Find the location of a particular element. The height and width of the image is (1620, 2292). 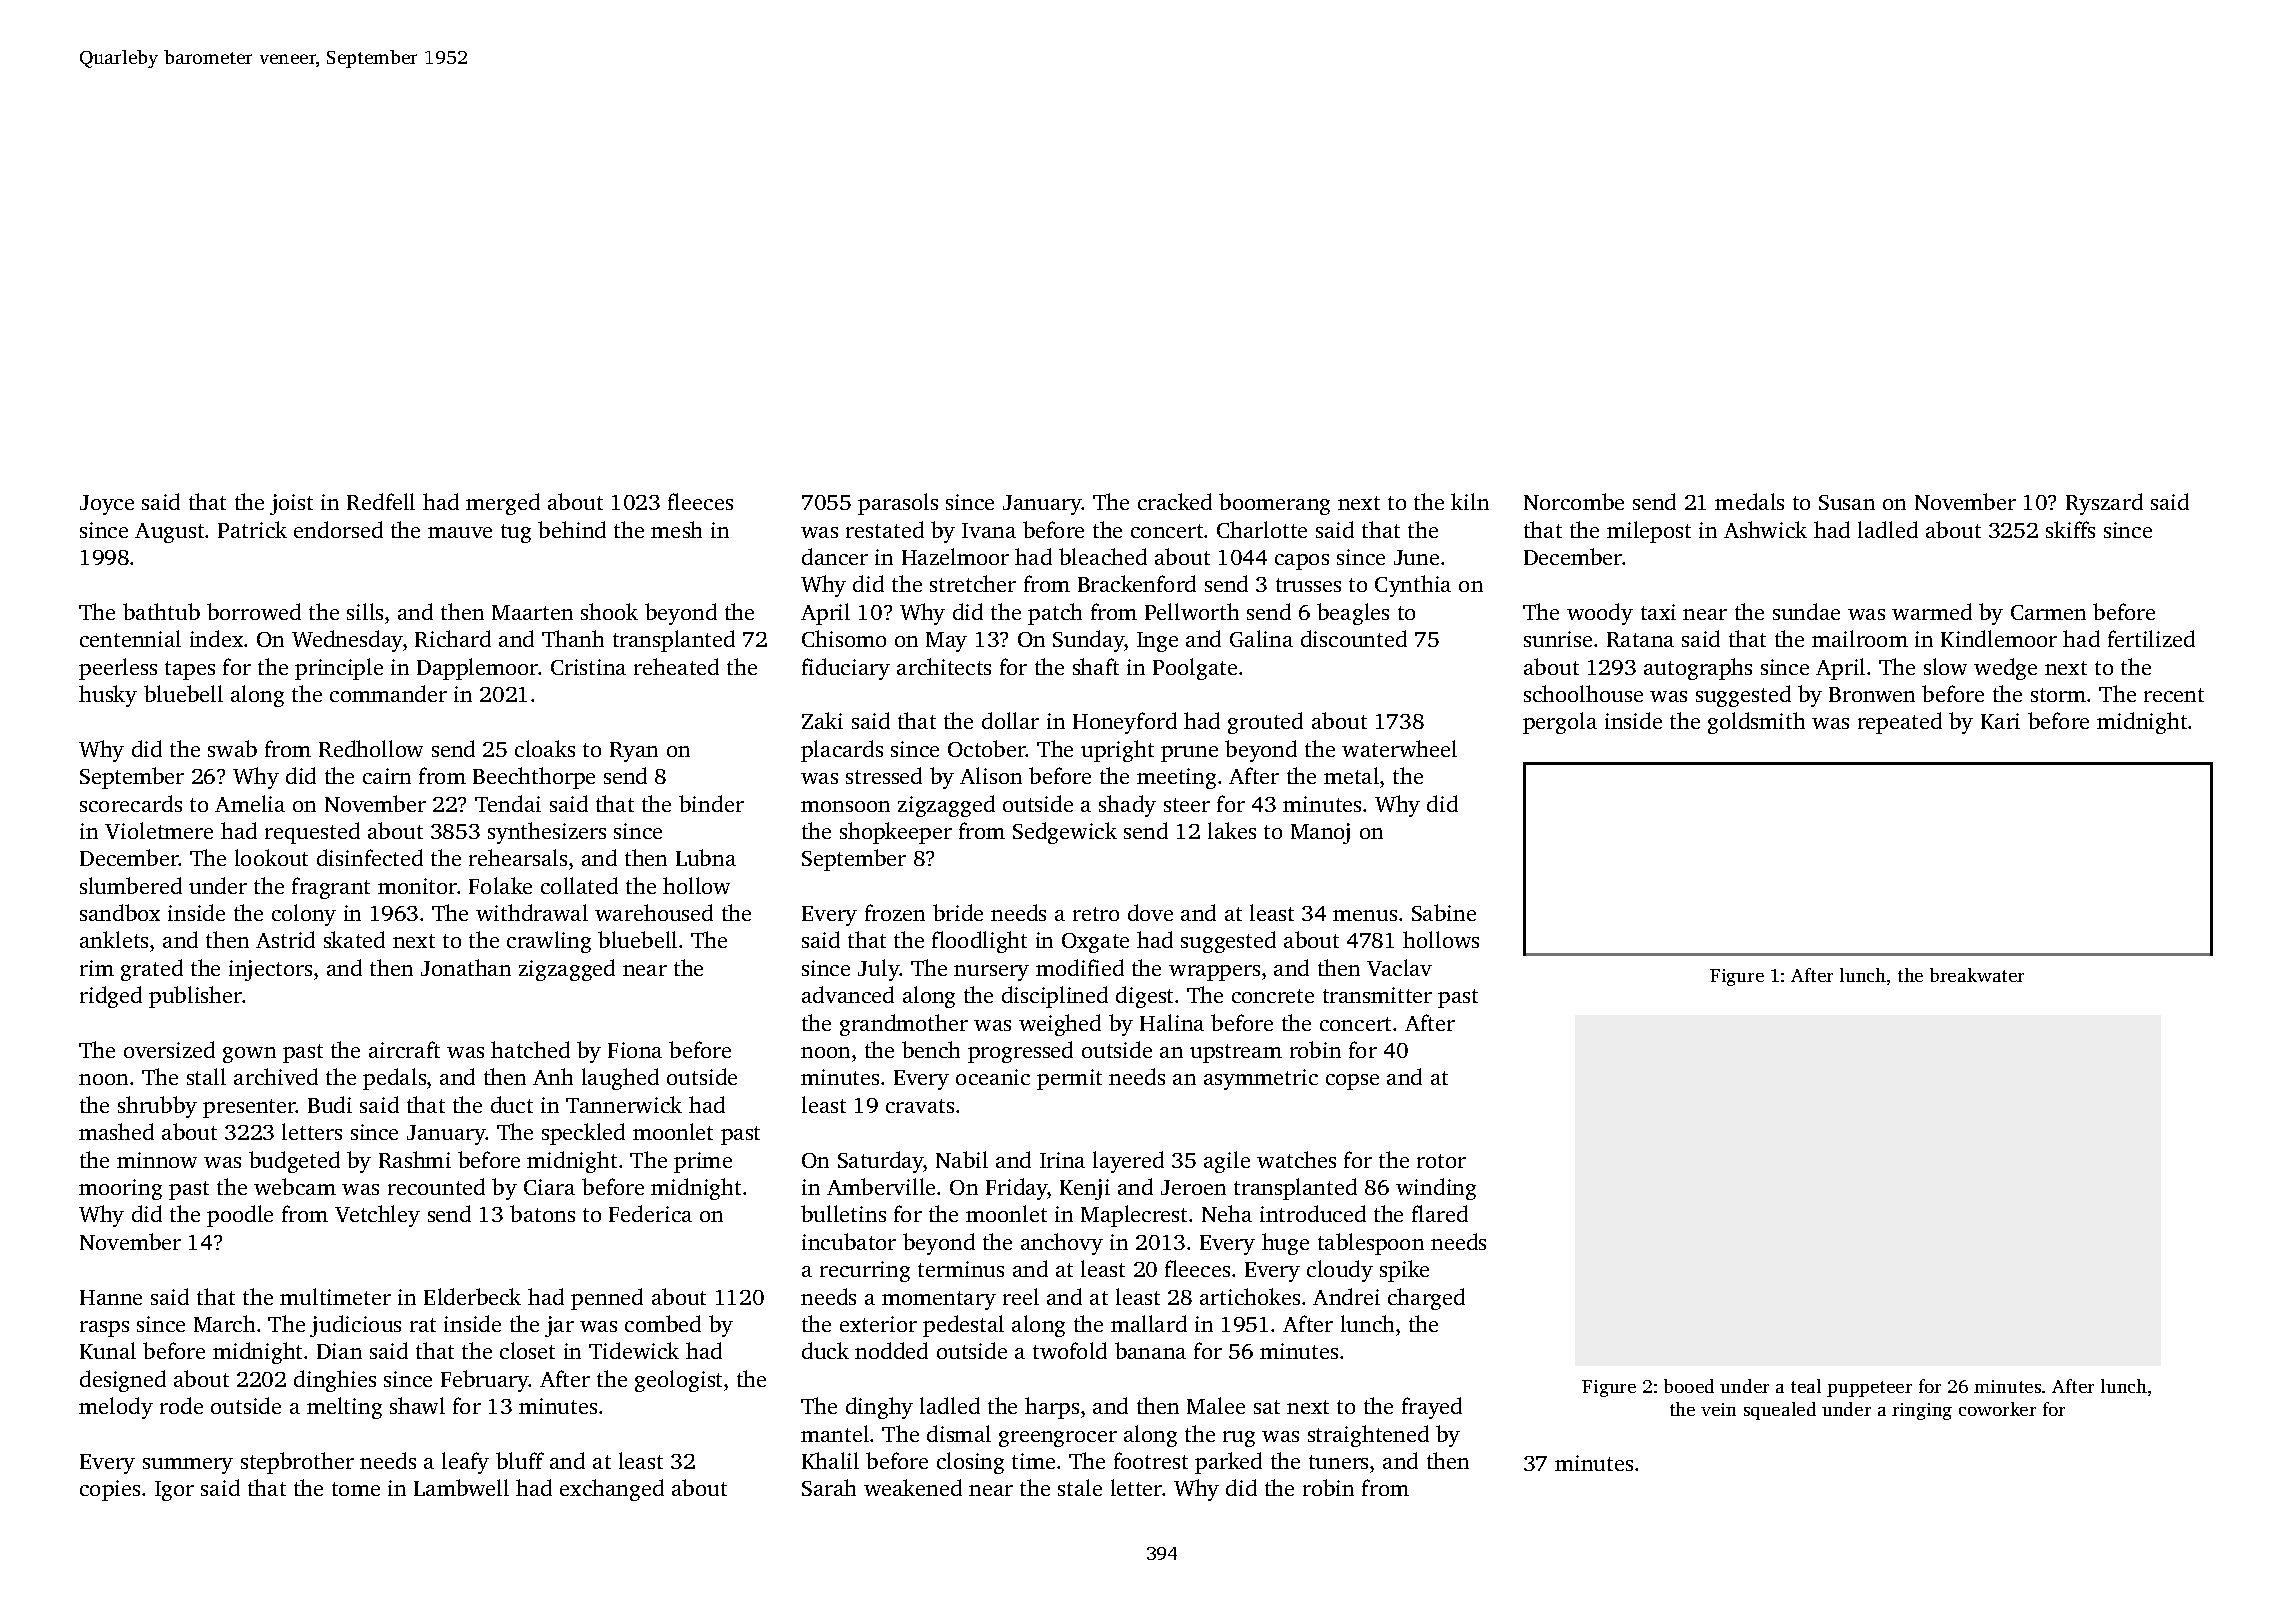

straightened is located at coordinates (1368, 1436).
